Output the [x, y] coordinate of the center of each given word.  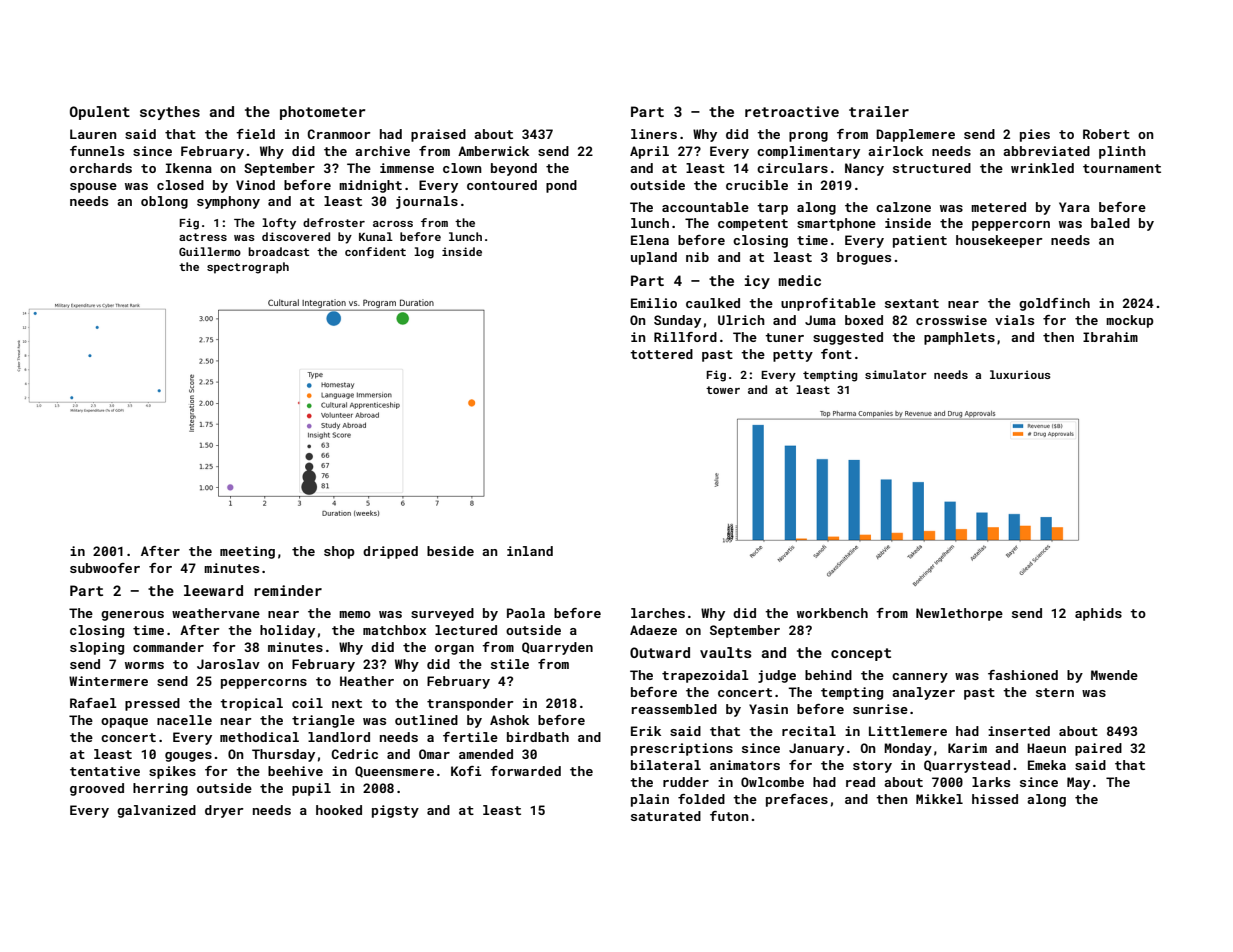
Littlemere [908, 731]
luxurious [1020, 374]
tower [723, 390]
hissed [995, 799]
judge [777, 676]
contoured [502, 185]
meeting [247, 552]
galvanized [156, 811]
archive [382, 151]
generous [132, 616]
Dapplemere [915, 135]
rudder [686, 782]
